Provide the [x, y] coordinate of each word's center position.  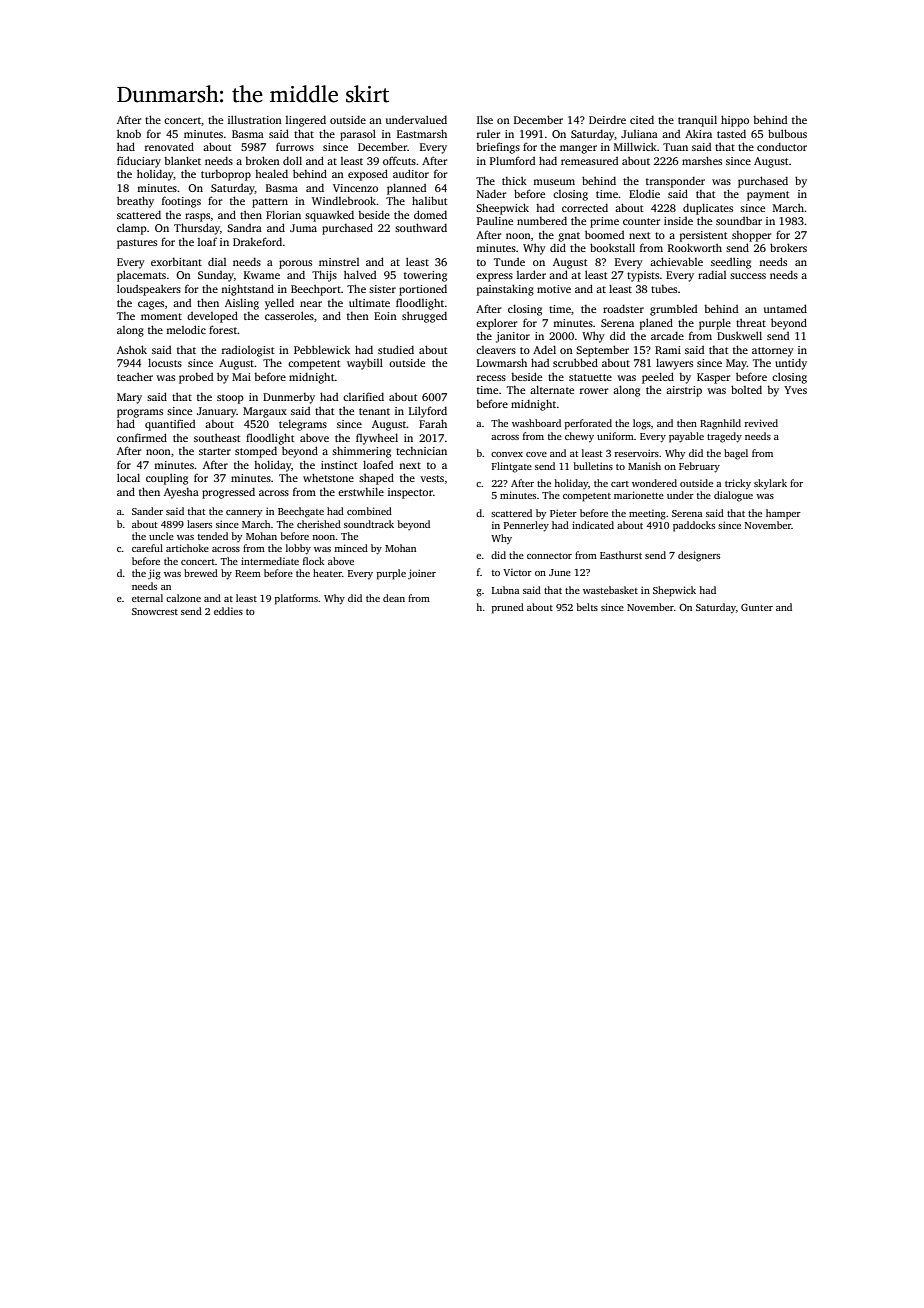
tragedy [724, 437]
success [748, 276]
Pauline [495, 220]
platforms [296, 599]
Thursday [197, 229]
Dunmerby [289, 398]
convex [507, 454]
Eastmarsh [422, 133]
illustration [255, 119]
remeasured [589, 161]
